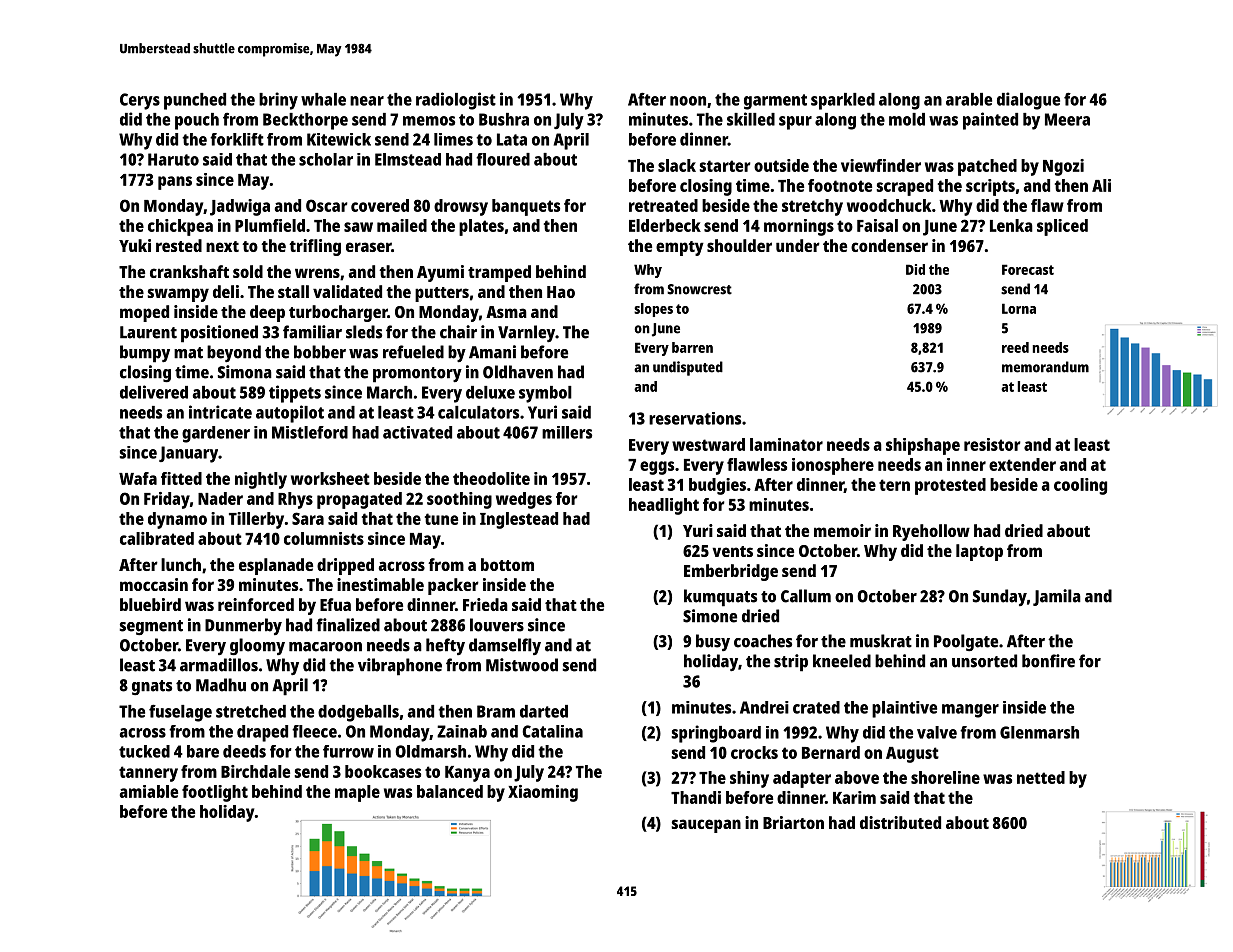 The width and height of the screenshot is (1233, 952). I want to click on slack, so click(677, 165).
